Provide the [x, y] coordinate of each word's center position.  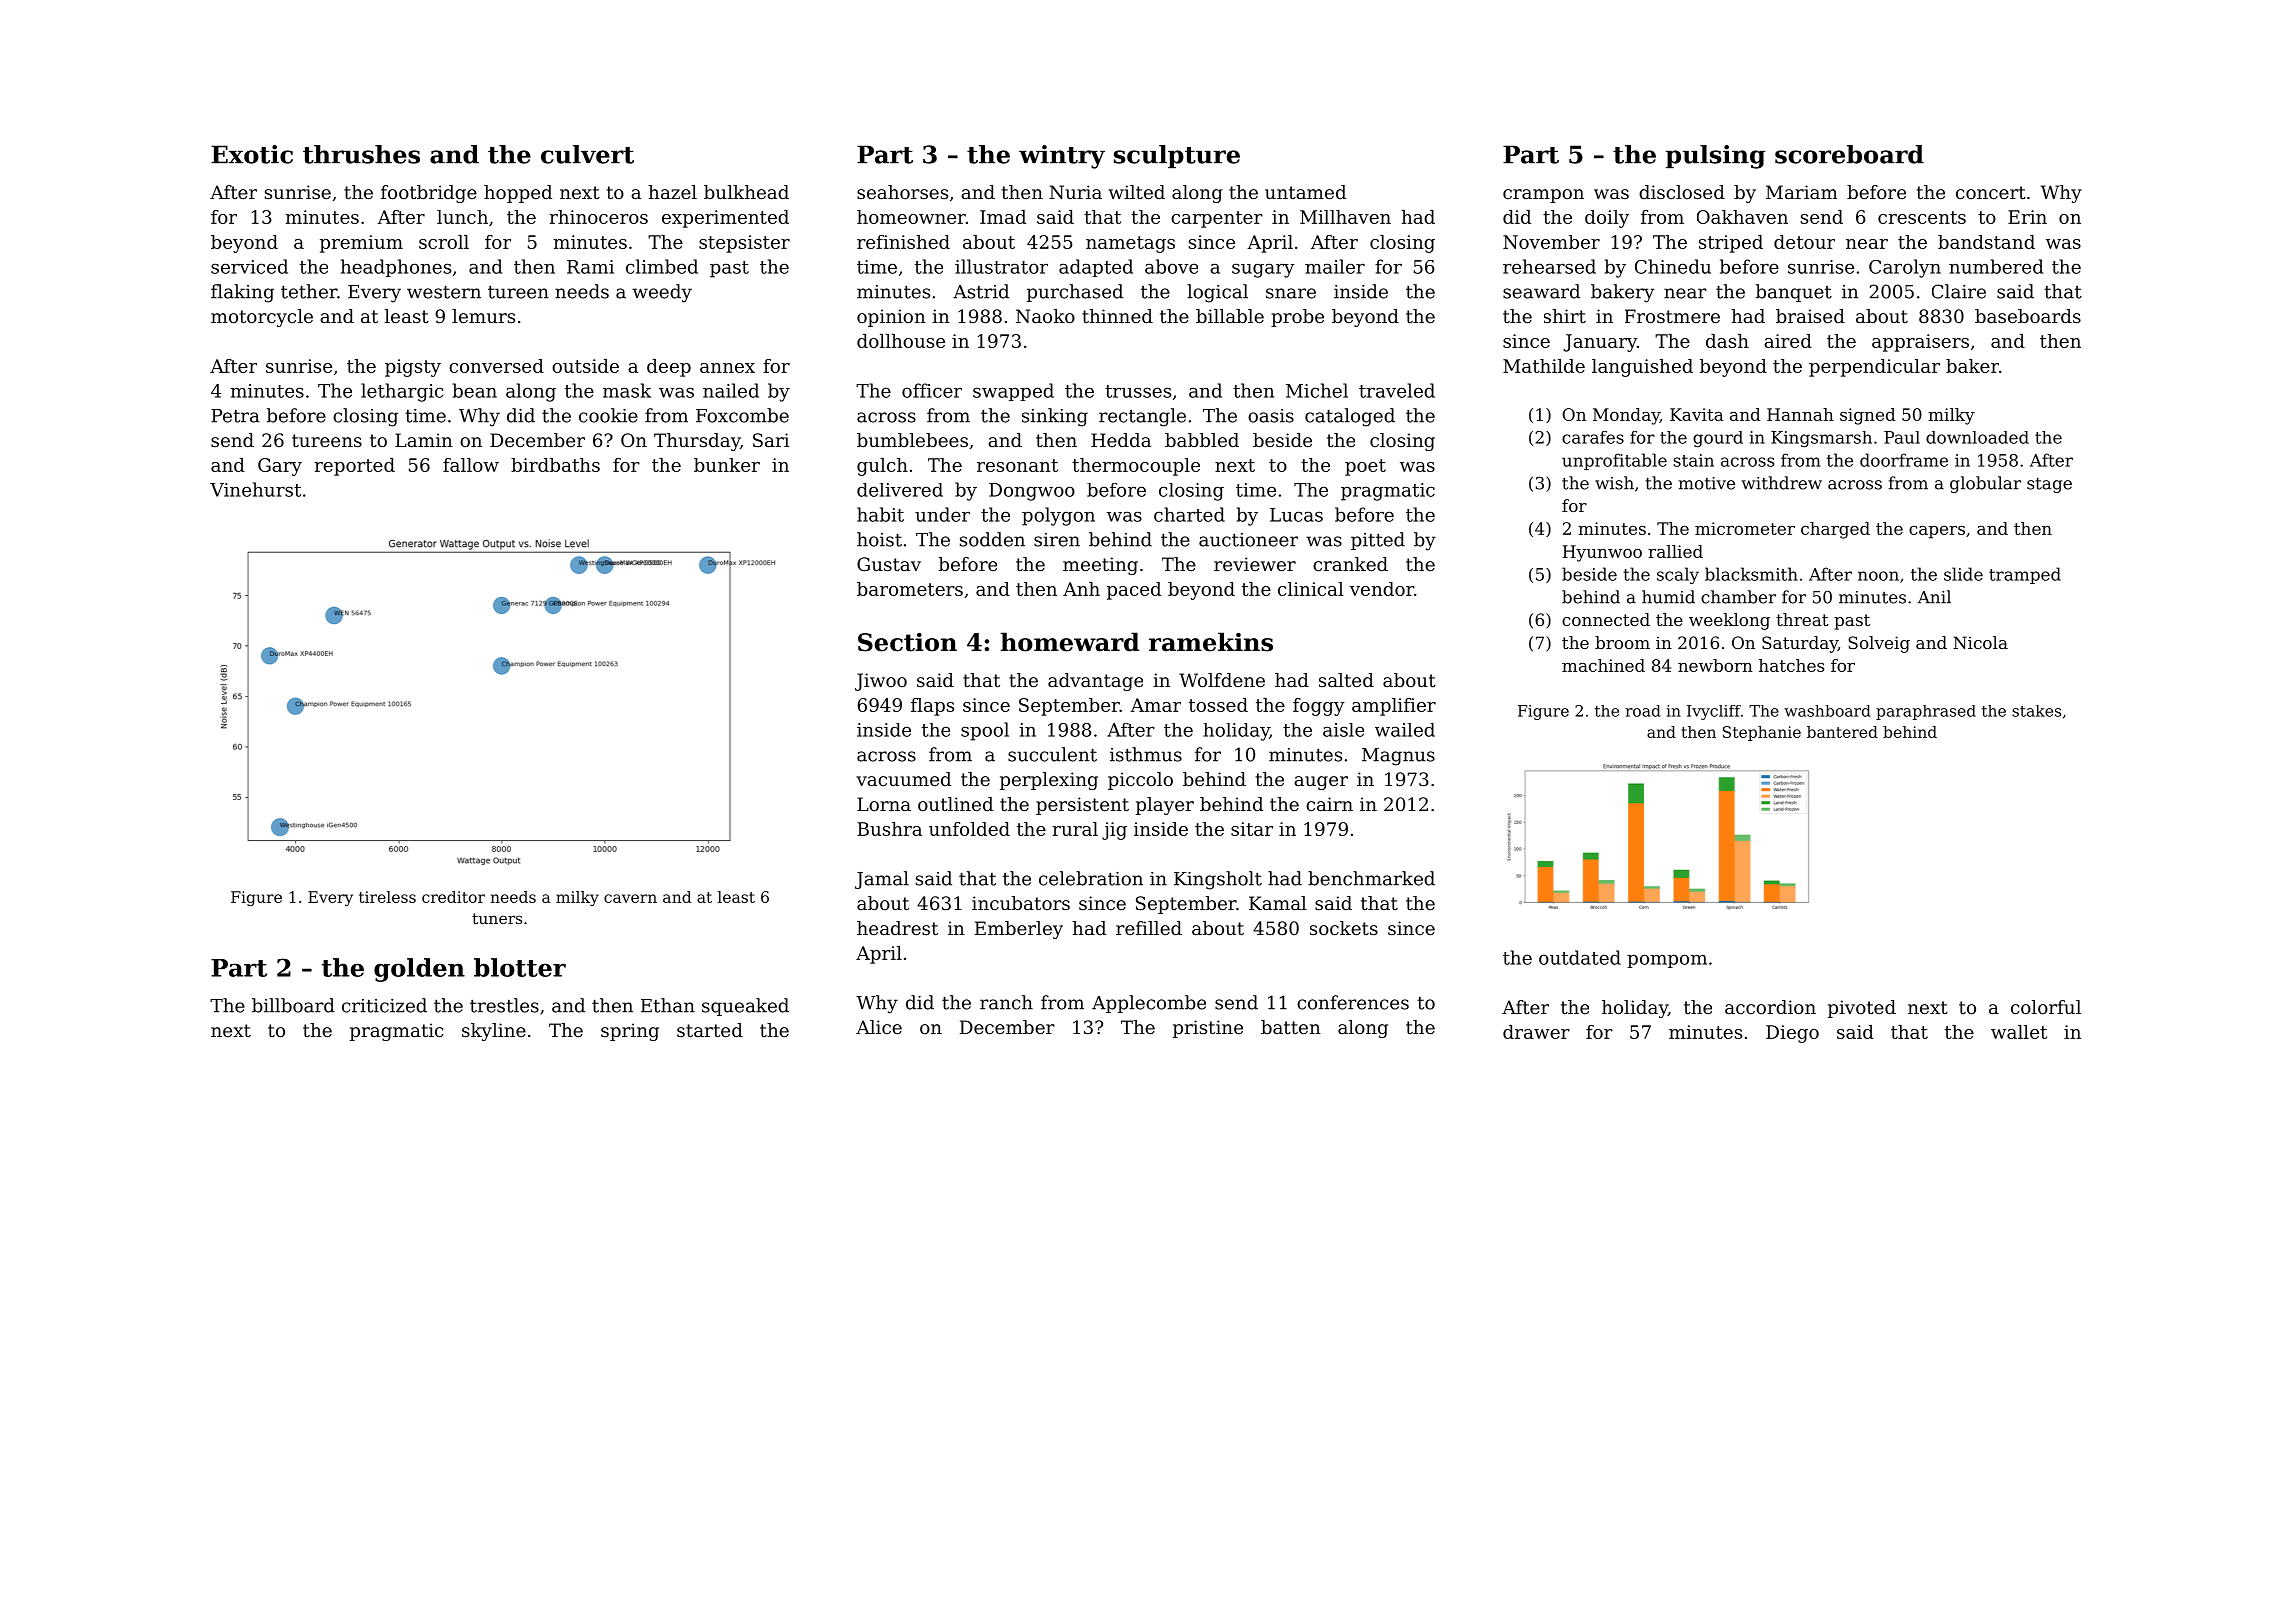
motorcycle [262, 318]
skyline [494, 1032]
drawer [1536, 1032]
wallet [2019, 1032]
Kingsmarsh [1821, 439]
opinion [891, 318]
